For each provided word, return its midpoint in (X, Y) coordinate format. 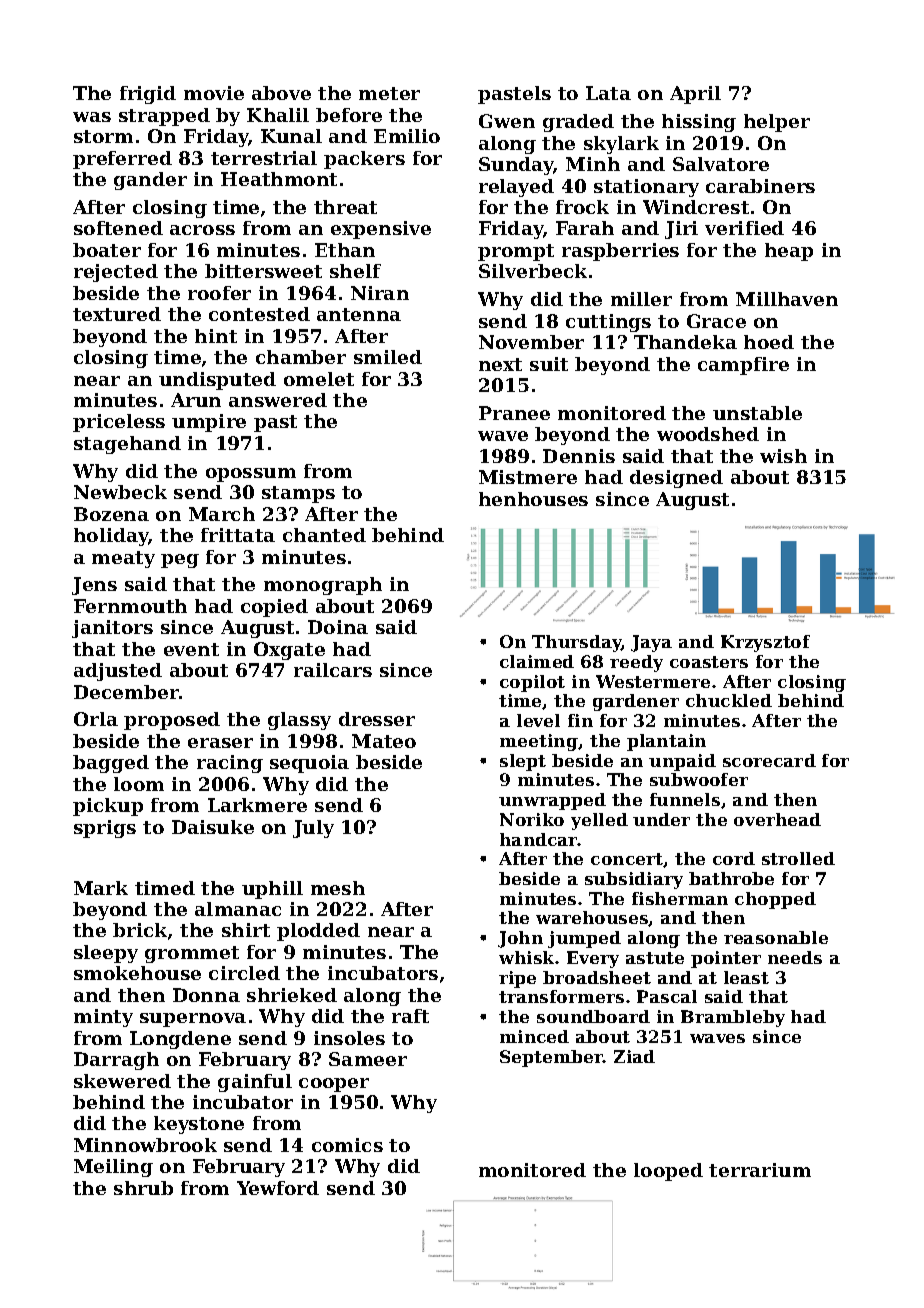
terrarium (760, 1170)
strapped (164, 117)
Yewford (278, 1188)
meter (389, 93)
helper (777, 123)
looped (668, 1172)
